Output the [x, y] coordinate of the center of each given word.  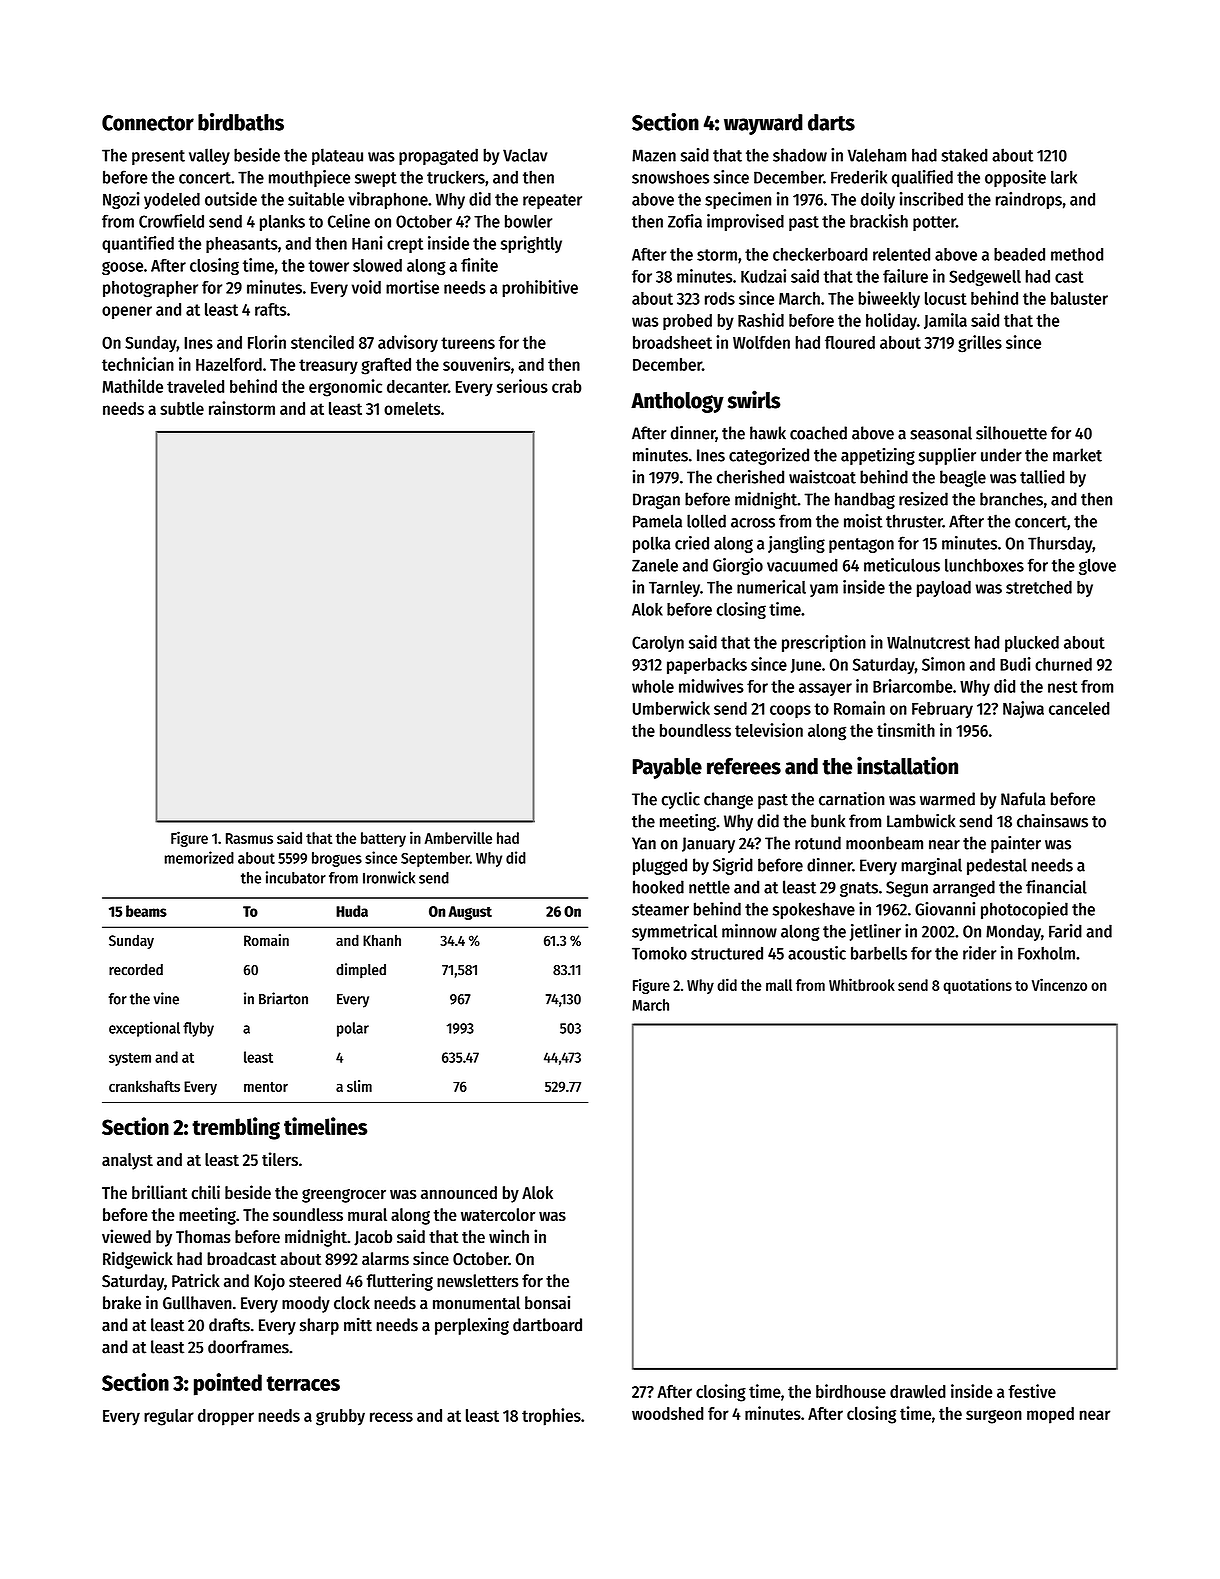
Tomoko [659, 953]
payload [944, 588]
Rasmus [249, 838]
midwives [711, 686]
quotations [977, 986]
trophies [551, 1417]
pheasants [242, 245]
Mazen [654, 155]
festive [1032, 1391]
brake [122, 1303]
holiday [891, 321]
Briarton [283, 998]
